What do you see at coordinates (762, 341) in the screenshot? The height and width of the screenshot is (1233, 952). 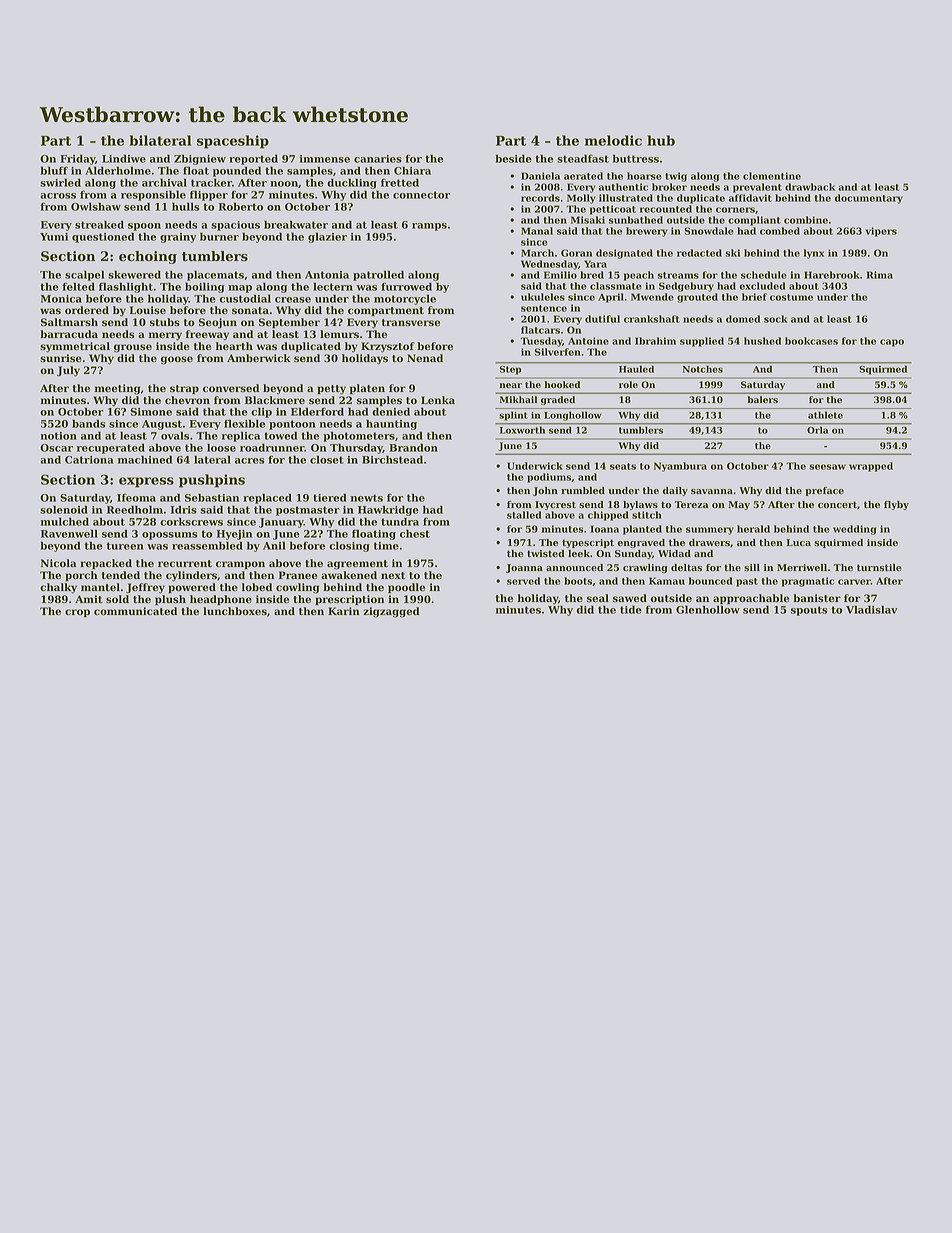 I see `hushed` at bounding box center [762, 341].
